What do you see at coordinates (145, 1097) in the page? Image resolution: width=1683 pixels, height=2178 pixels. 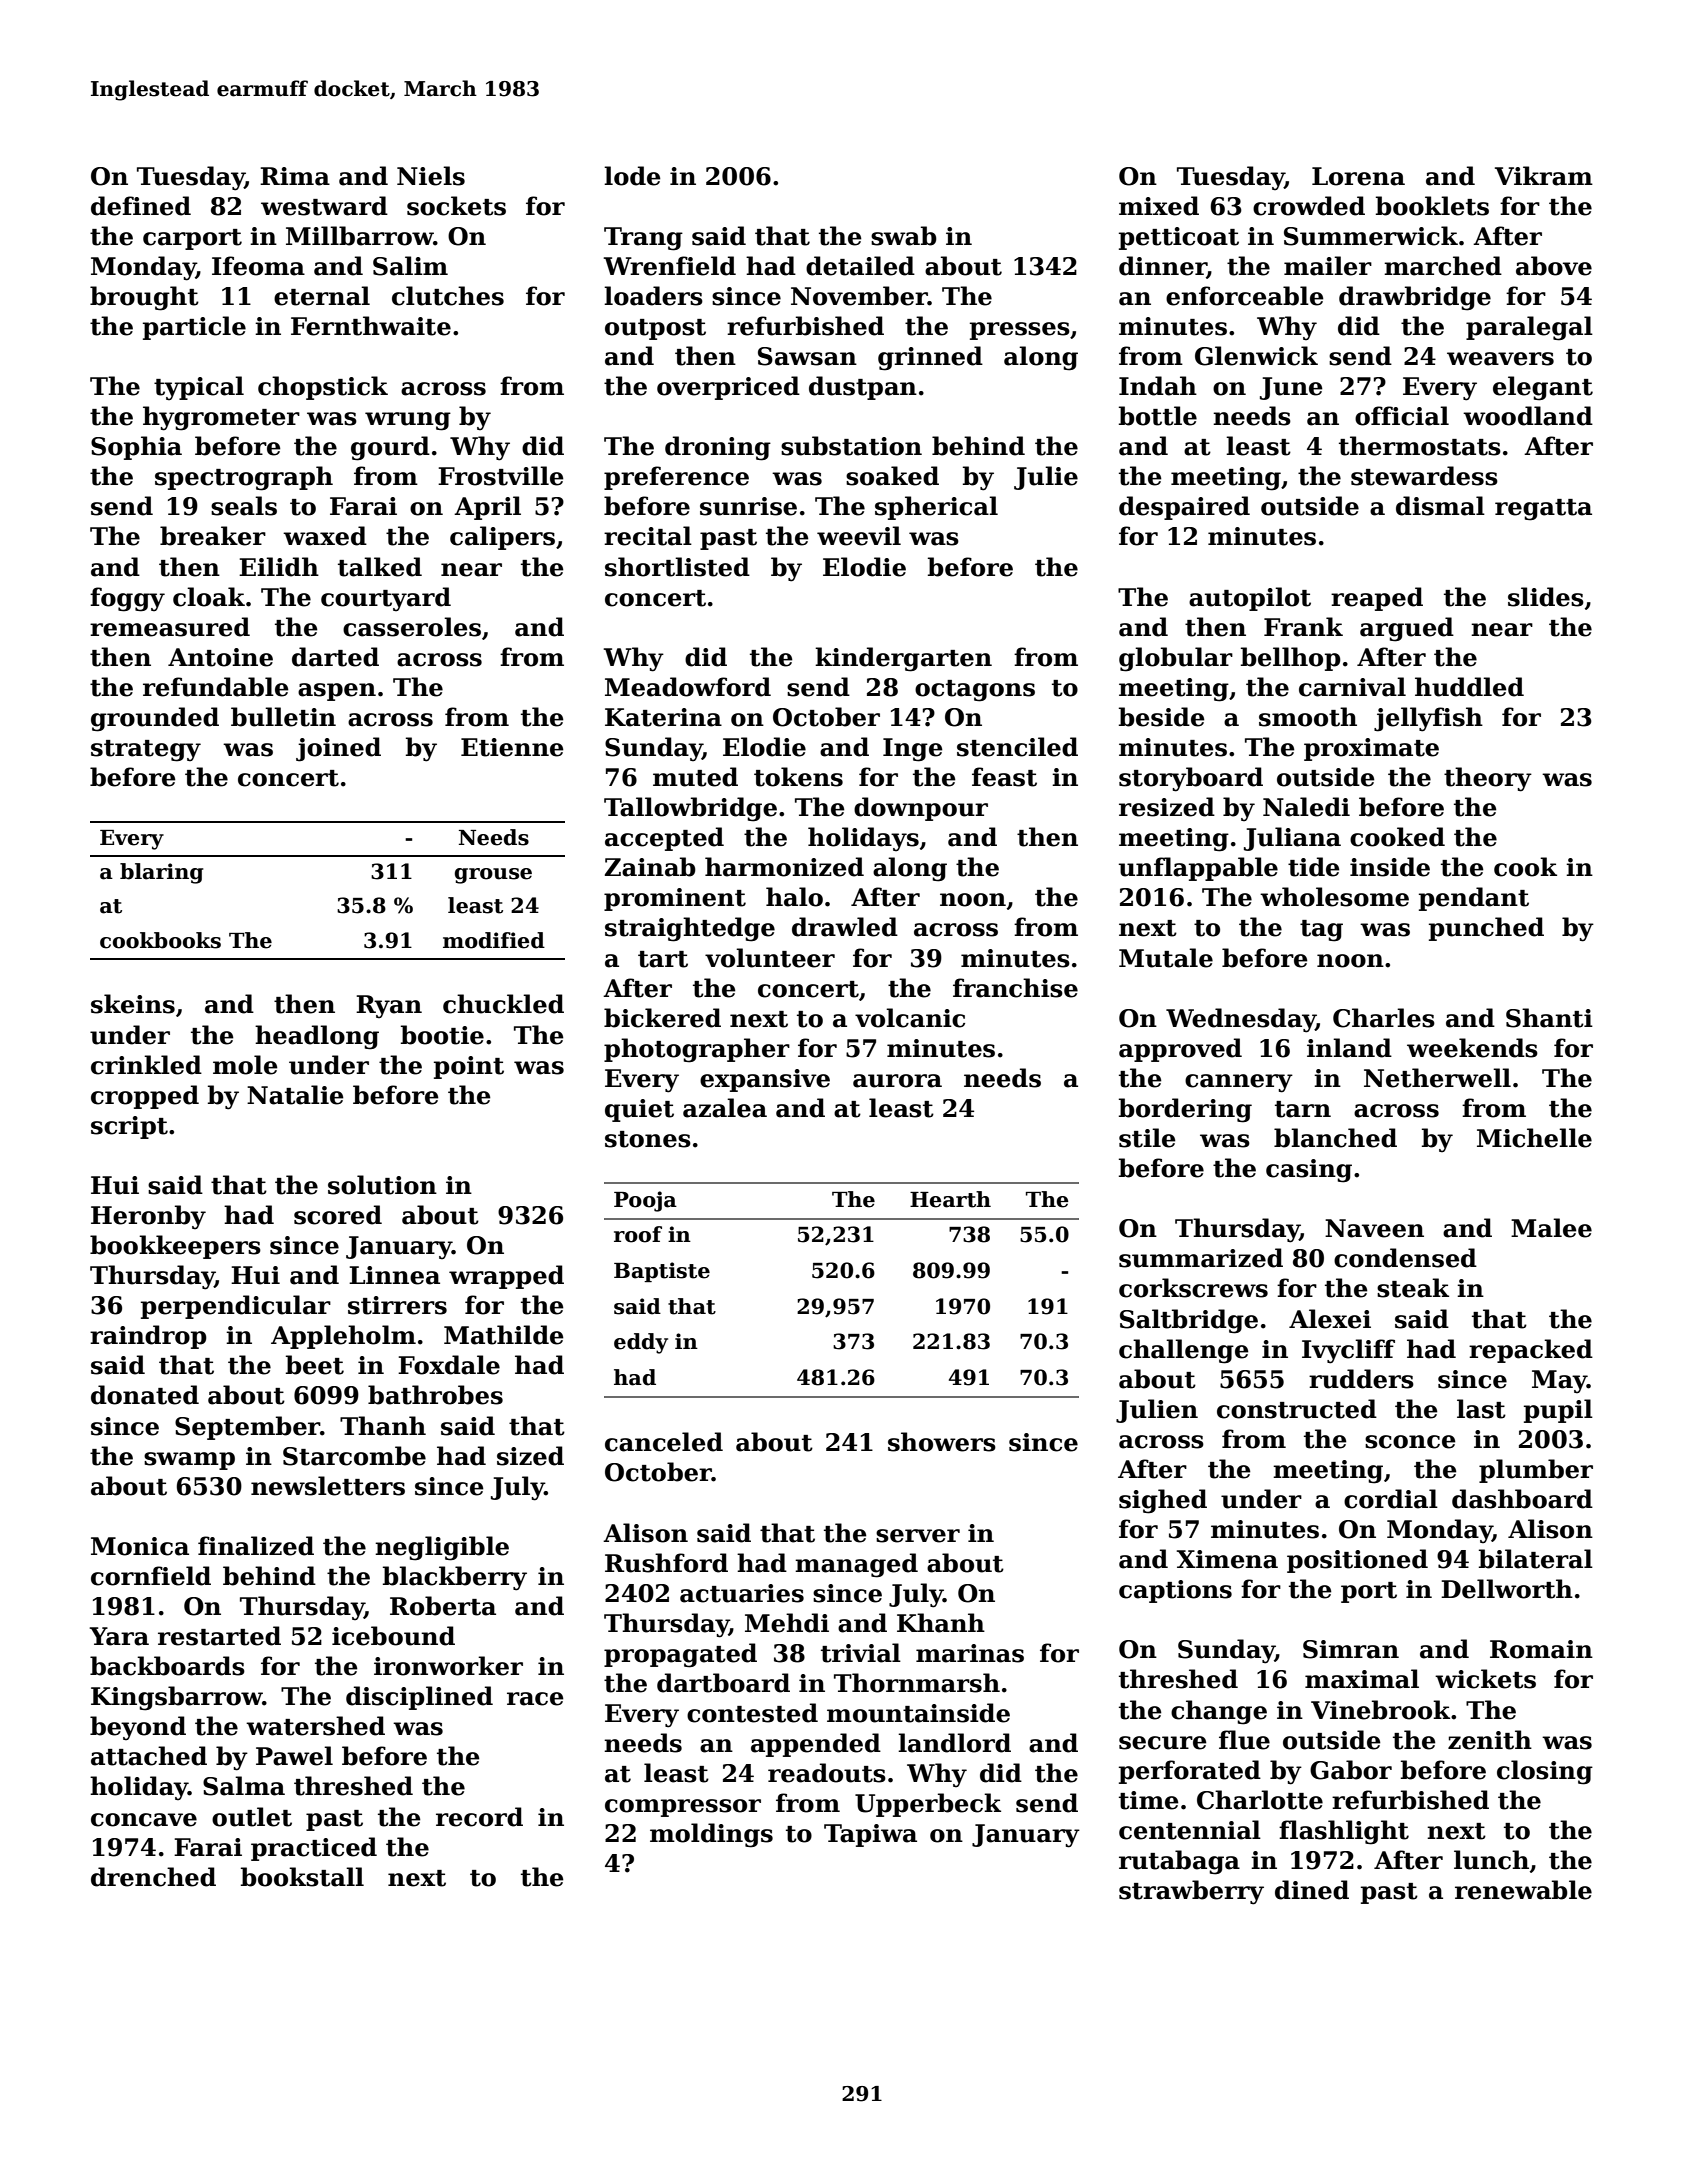 I see `cropped` at bounding box center [145, 1097].
